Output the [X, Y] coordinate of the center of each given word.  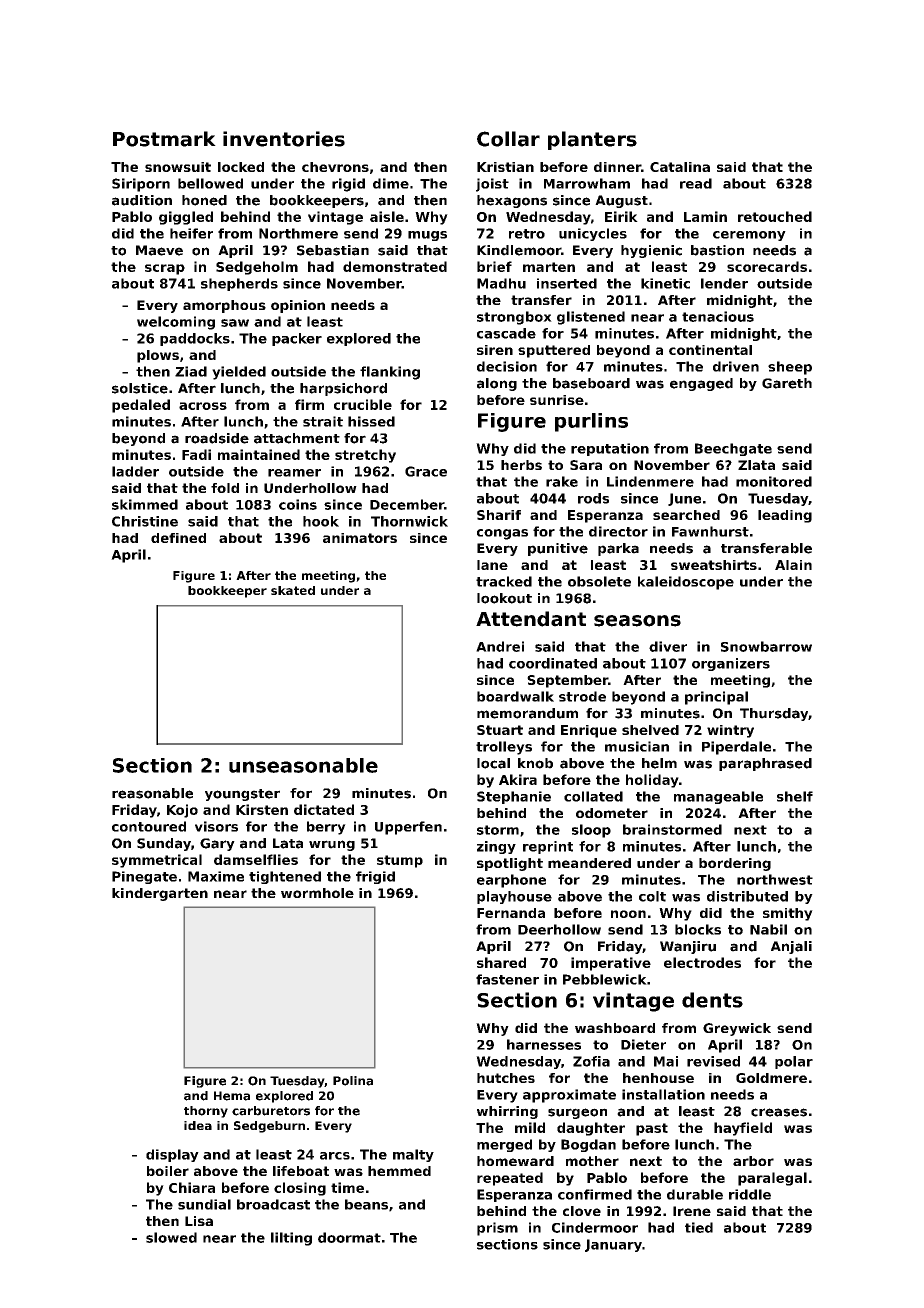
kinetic [665, 283]
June [684, 499]
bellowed [210, 183]
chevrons [335, 167]
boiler [168, 1171]
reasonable [152, 793]
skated [293, 590]
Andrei [500, 646]
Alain [793, 565]
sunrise [557, 400]
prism [497, 1229]
